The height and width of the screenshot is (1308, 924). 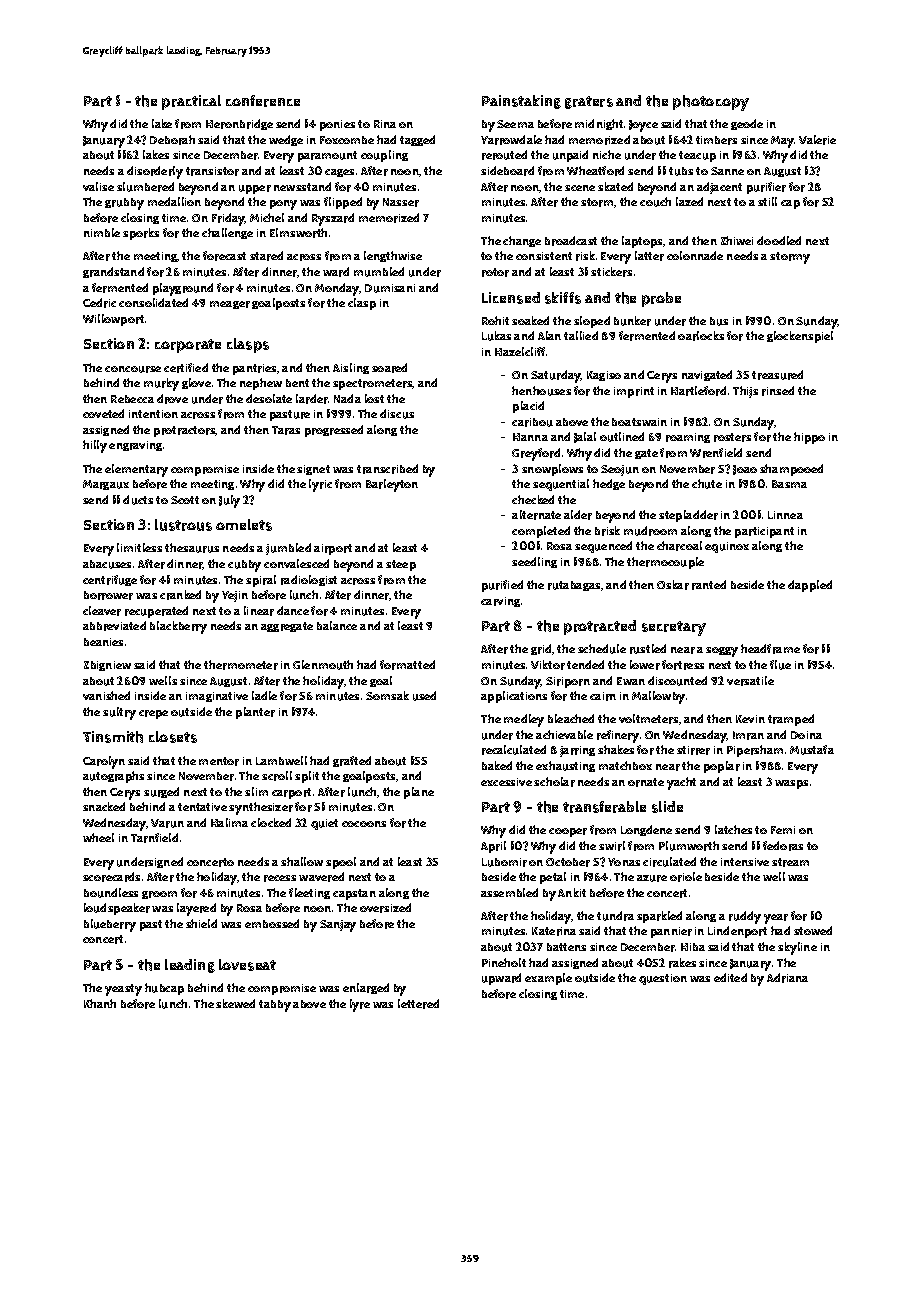 What do you see at coordinates (810, 586) in the screenshot?
I see `dappled` at bounding box center [810, 586].
